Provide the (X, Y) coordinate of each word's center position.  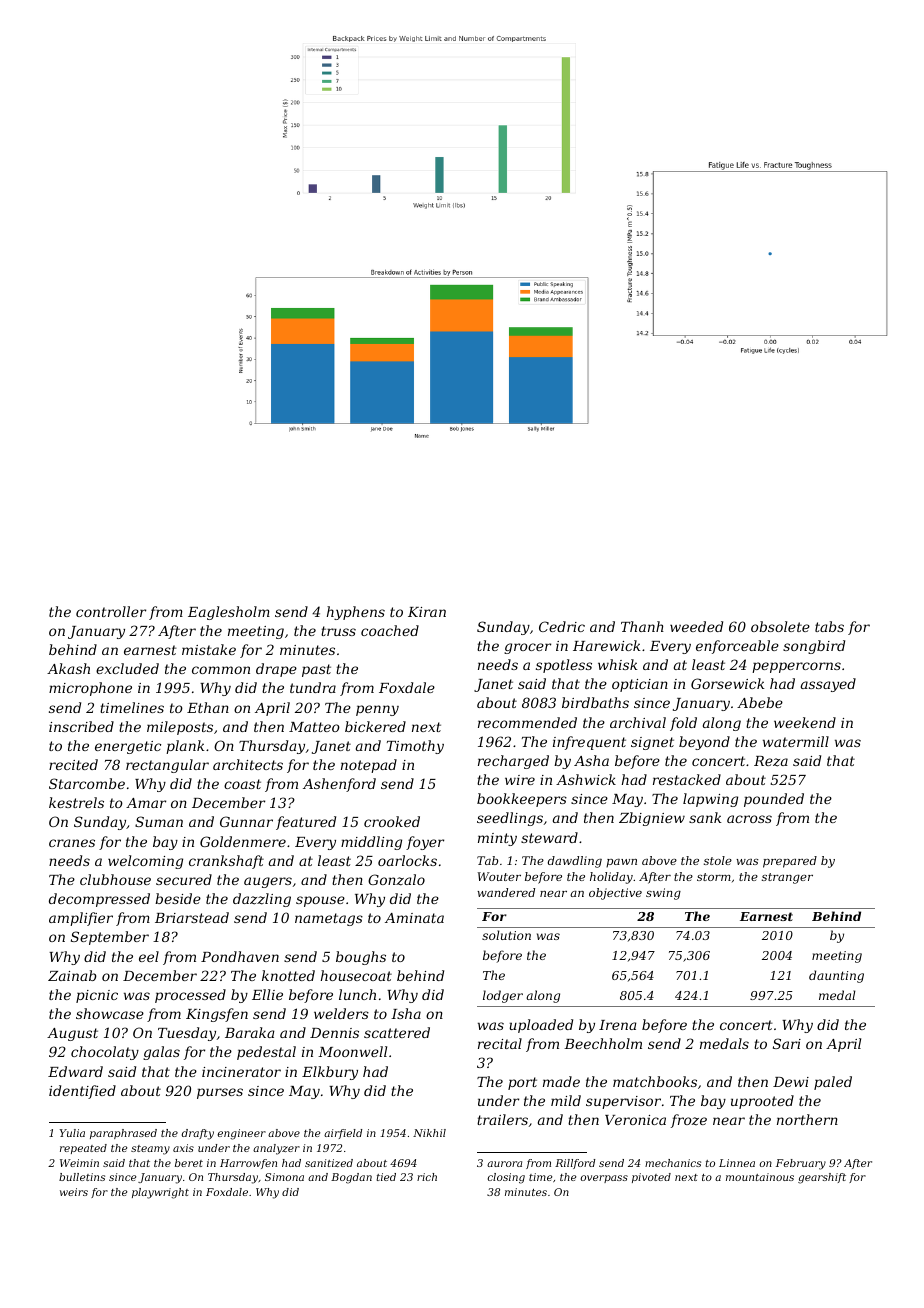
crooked (392, 821)
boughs (361, 958)
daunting (836, 976)
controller (111, 611)
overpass (604, 1179)
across (749, 819)
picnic (97, 996)
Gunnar (246, 821)
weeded (696, 626)
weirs (74, 1192)
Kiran (427, 612)
